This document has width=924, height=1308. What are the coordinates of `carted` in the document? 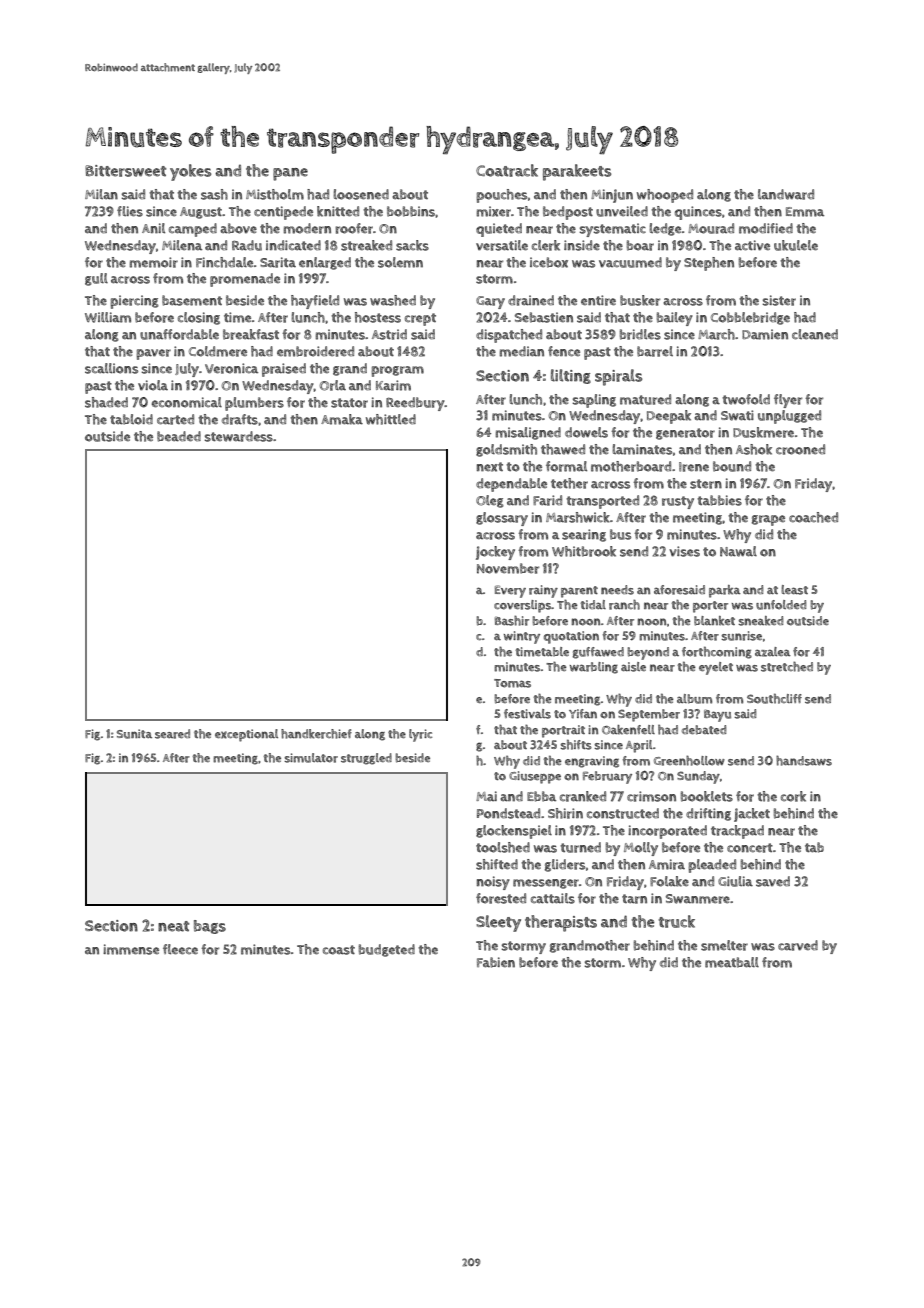 It's located at (175, 419).
